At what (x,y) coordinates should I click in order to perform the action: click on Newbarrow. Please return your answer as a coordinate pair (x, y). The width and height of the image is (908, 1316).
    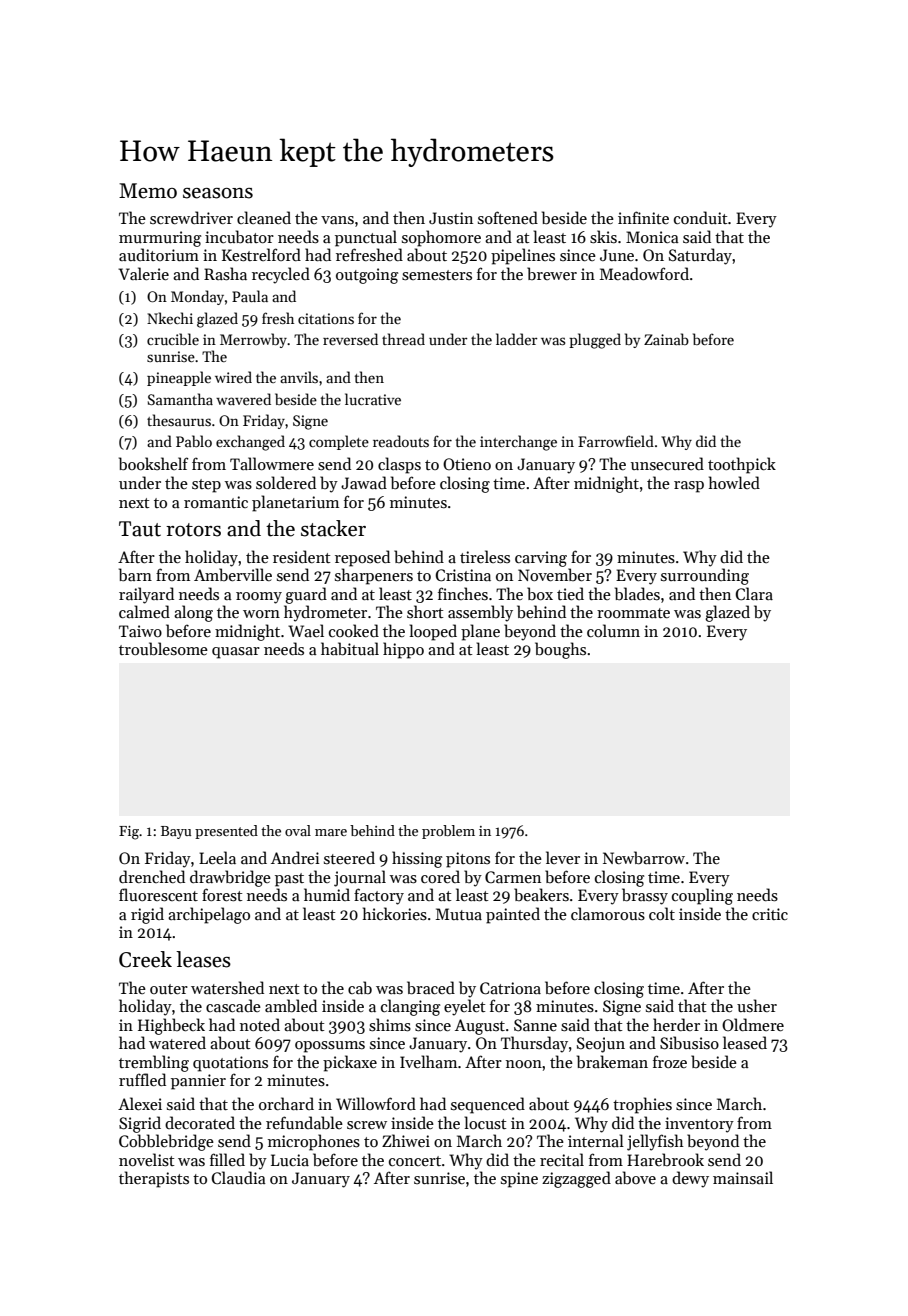
    Looking at the image, I should click on (644, 858).
